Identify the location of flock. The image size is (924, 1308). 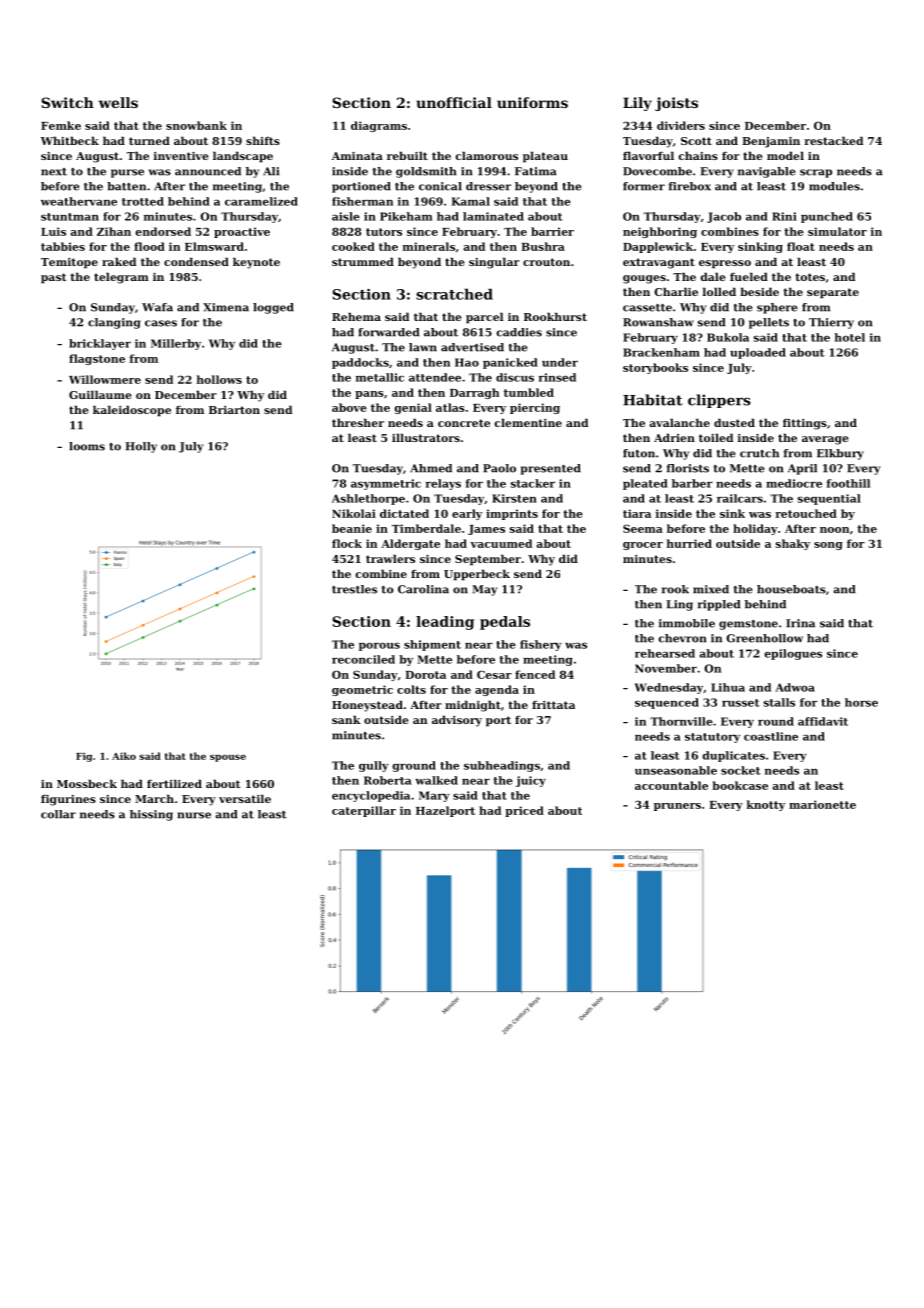
(347, 543).
